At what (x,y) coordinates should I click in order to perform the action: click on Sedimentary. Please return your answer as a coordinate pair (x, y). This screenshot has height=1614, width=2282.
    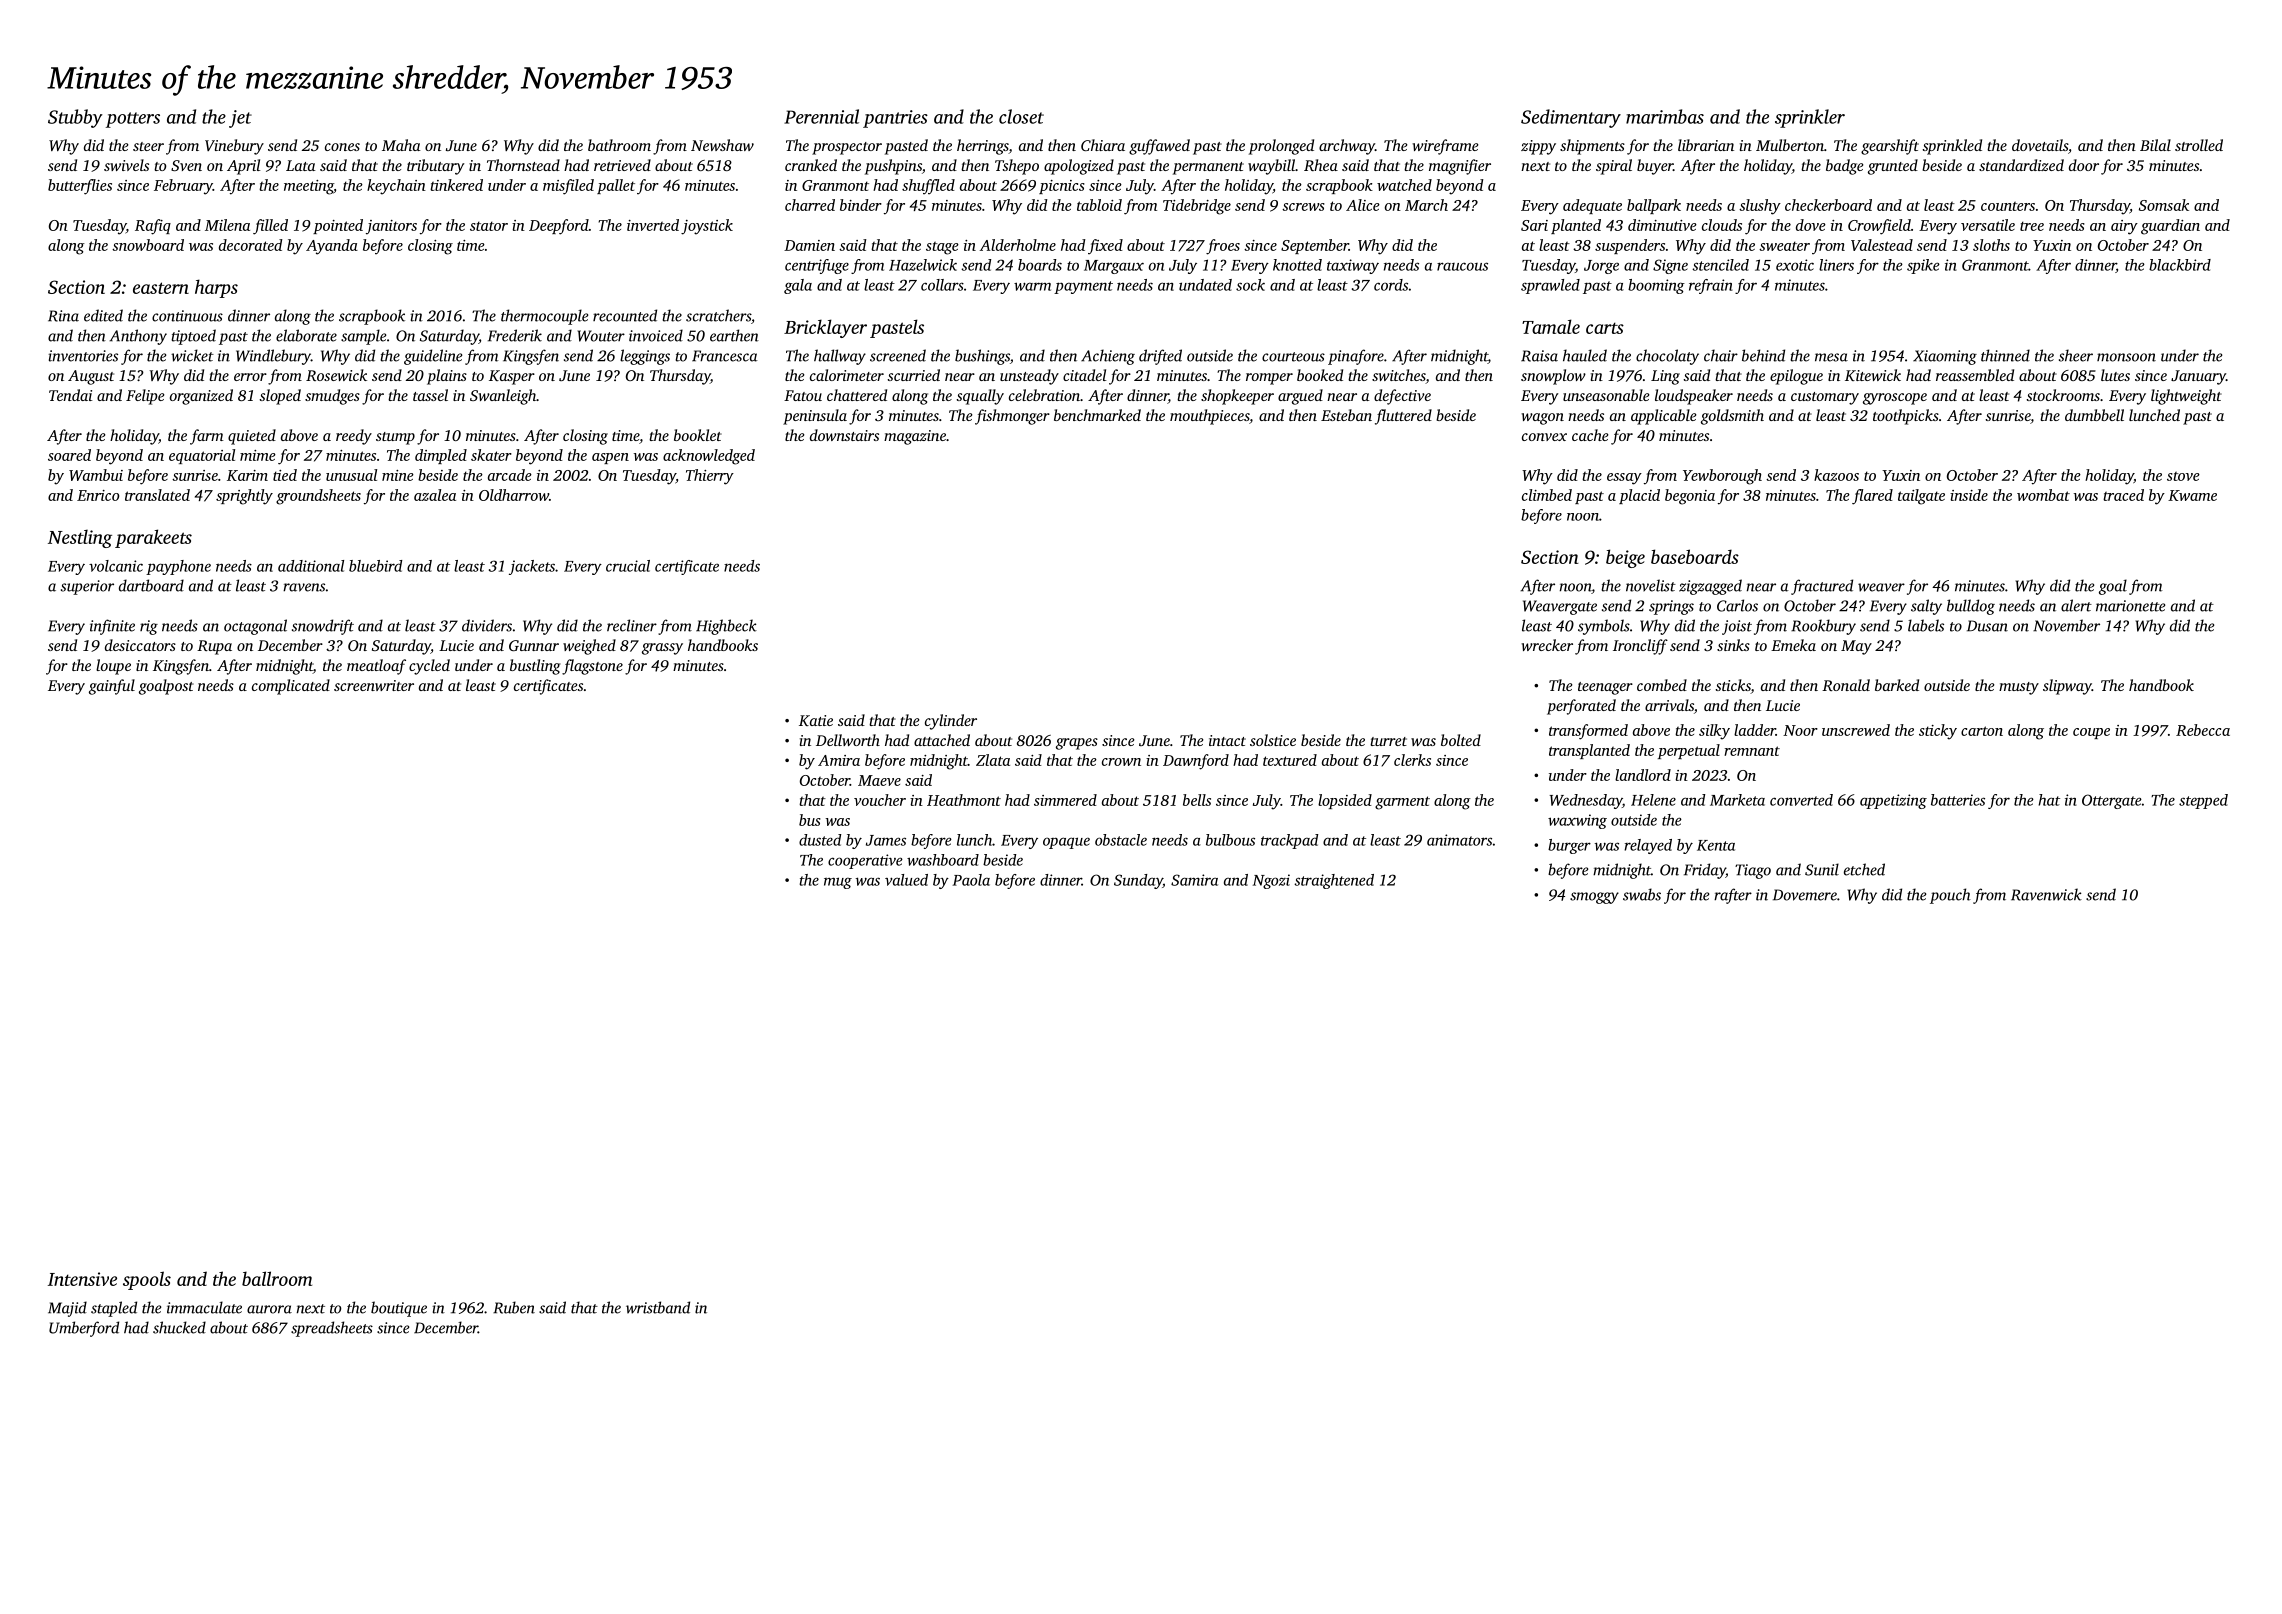
    Looking at the image, I should click on (1571, 118).
